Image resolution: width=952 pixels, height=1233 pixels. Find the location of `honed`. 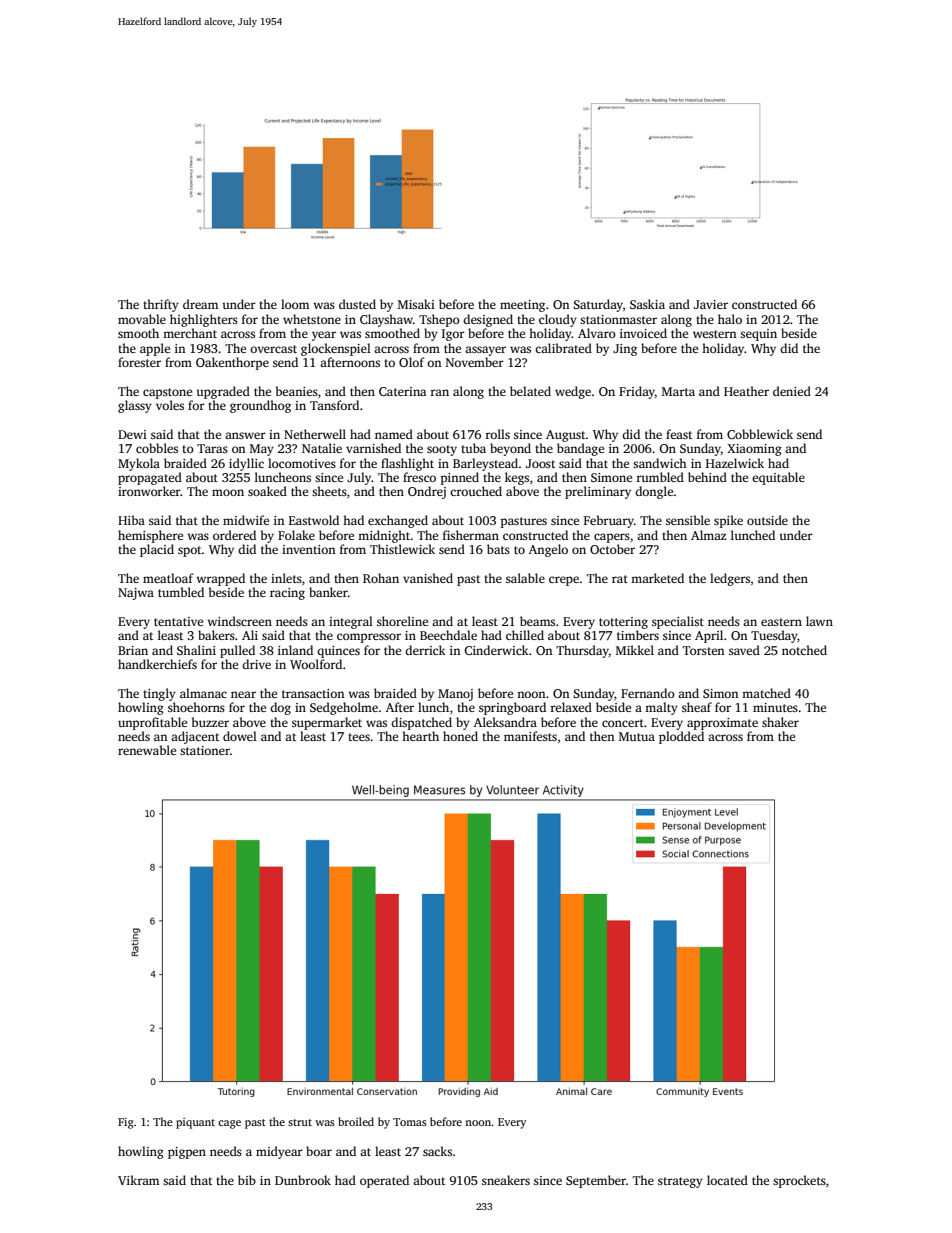

honed is located at coordinates (460, 736).
